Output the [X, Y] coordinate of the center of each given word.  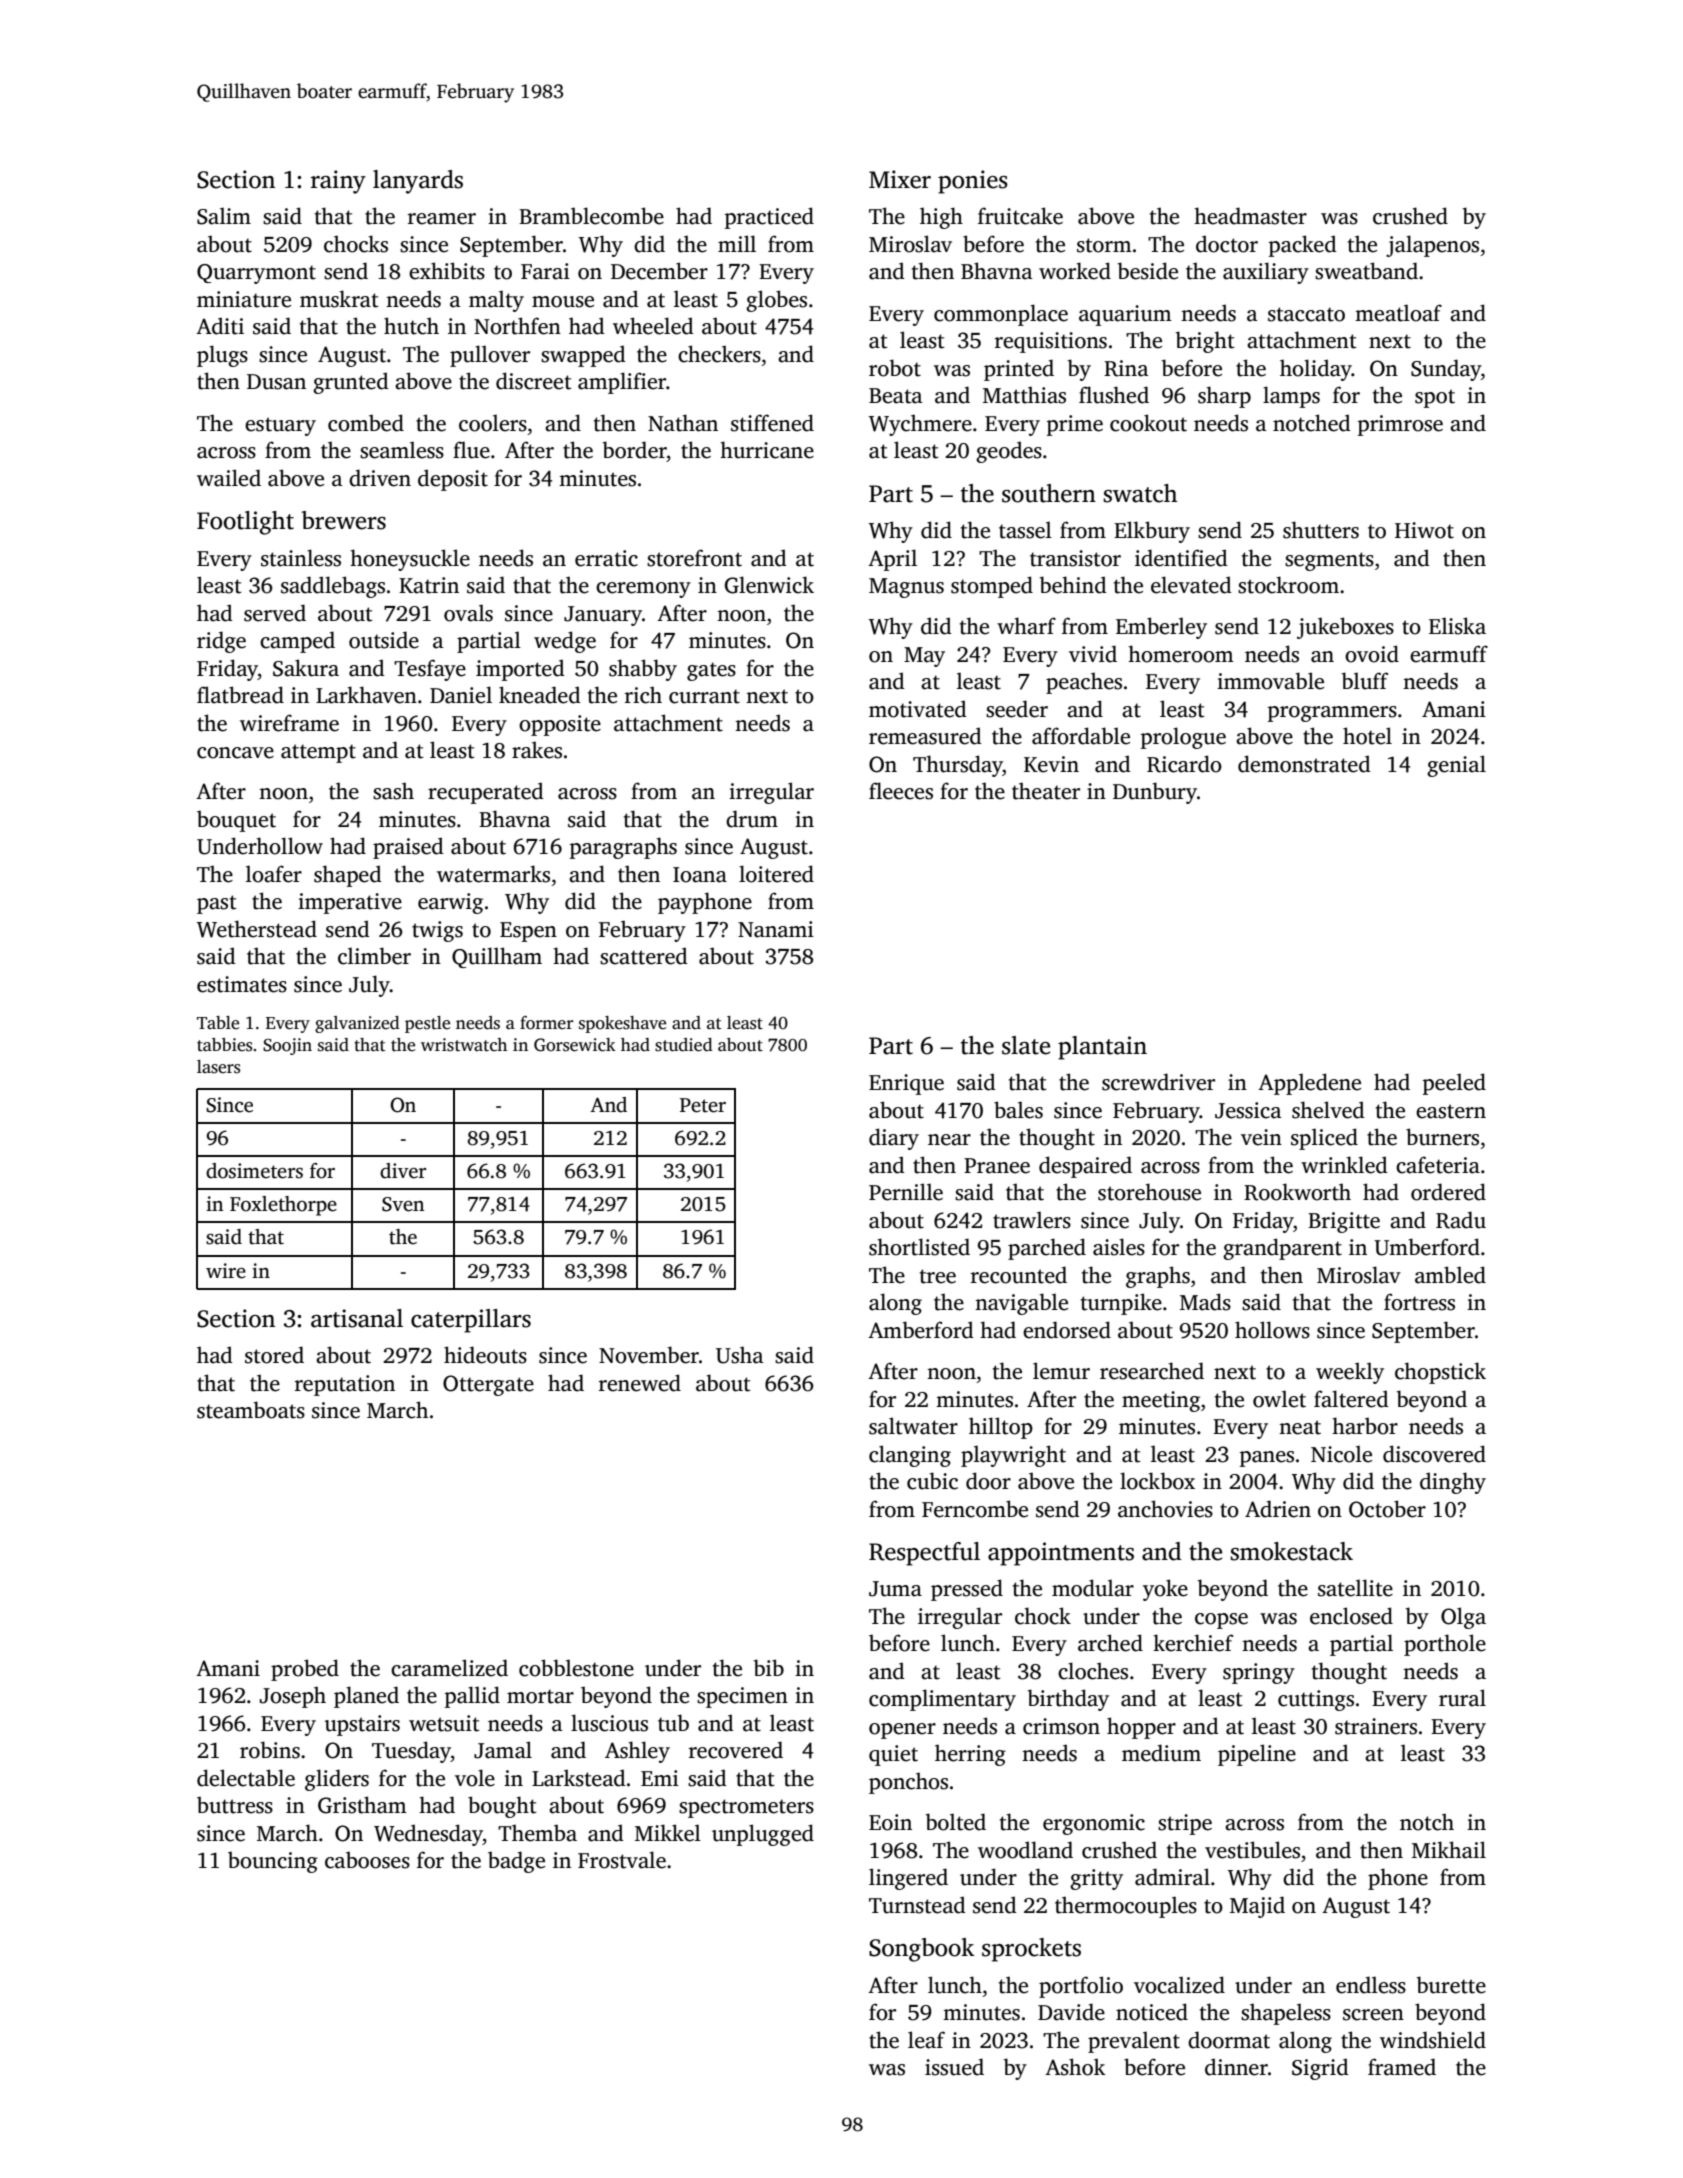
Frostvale [622, 1860]
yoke [1165, 1590]
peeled [1454, 1084]
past [217, 904]
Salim [224, 216]
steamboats [251, 1410]
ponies [973, 182]
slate [1026, 1045]
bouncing [273, 1862]
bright [1205, 342]
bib [769, 1667]
